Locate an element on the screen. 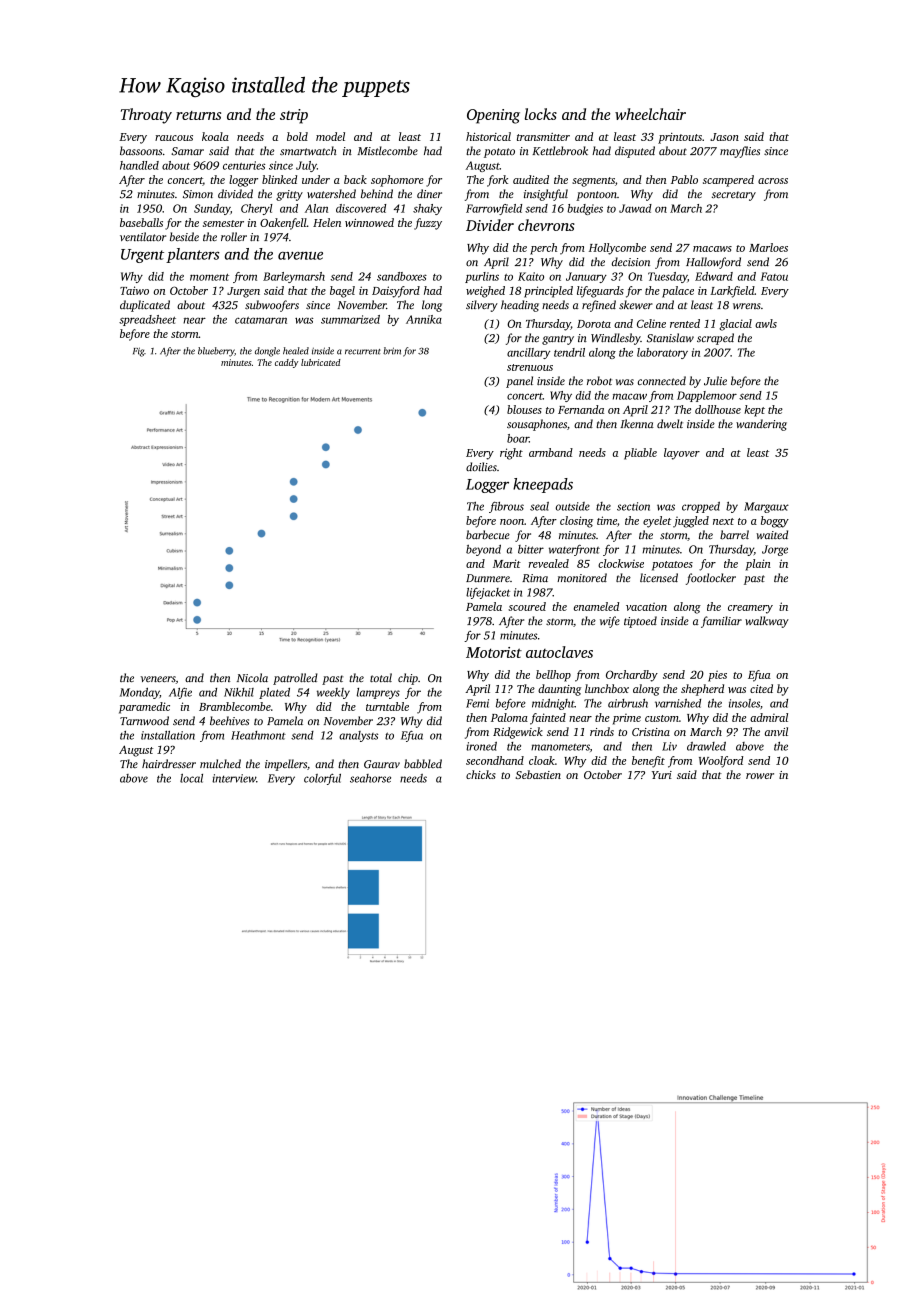 This screenshot has width=908, height=1316. Sebastien is located at coordinates (538, 774).
